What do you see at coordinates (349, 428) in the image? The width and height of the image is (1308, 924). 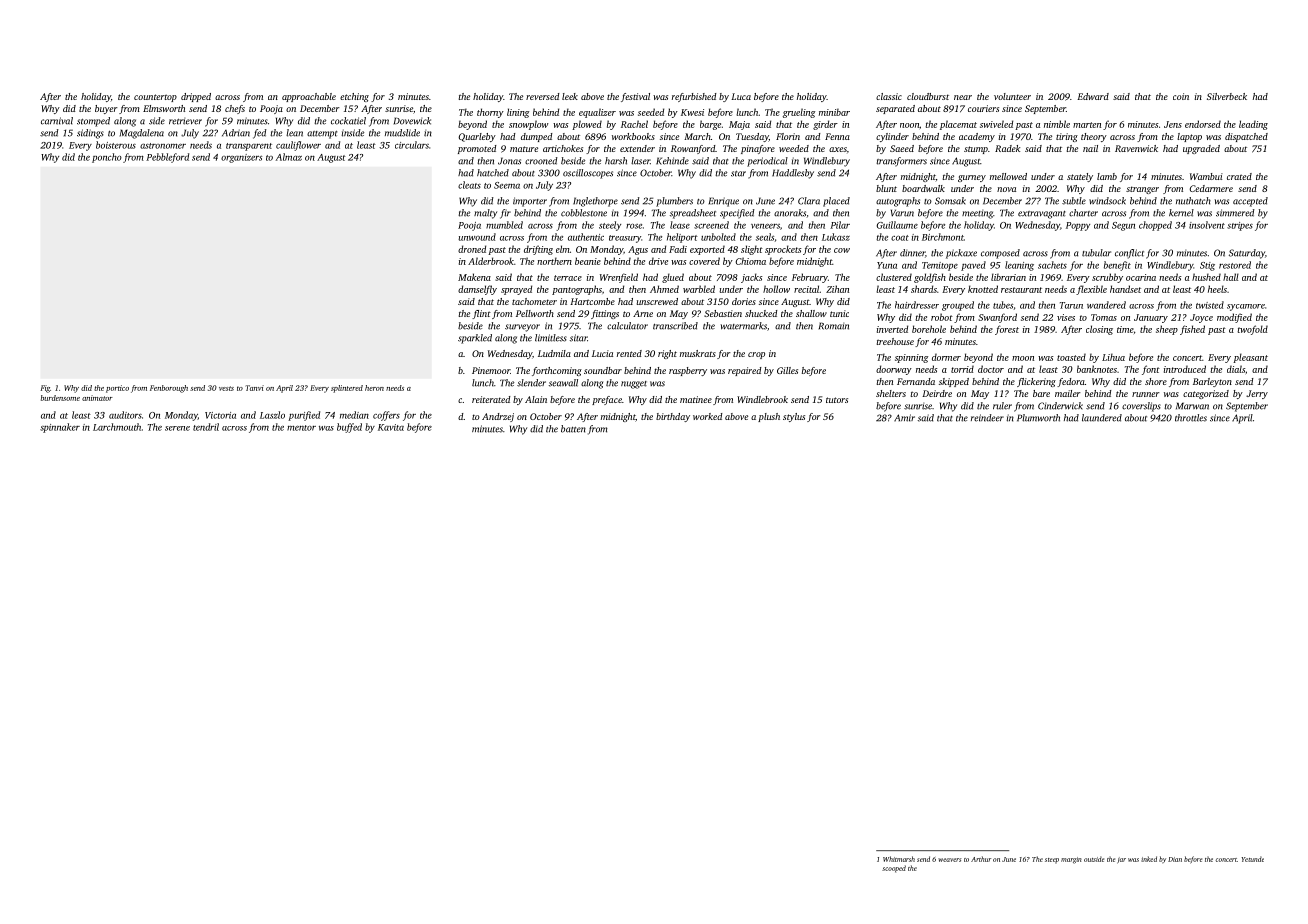 I see `buffed` at bounding box center [349, 428].
